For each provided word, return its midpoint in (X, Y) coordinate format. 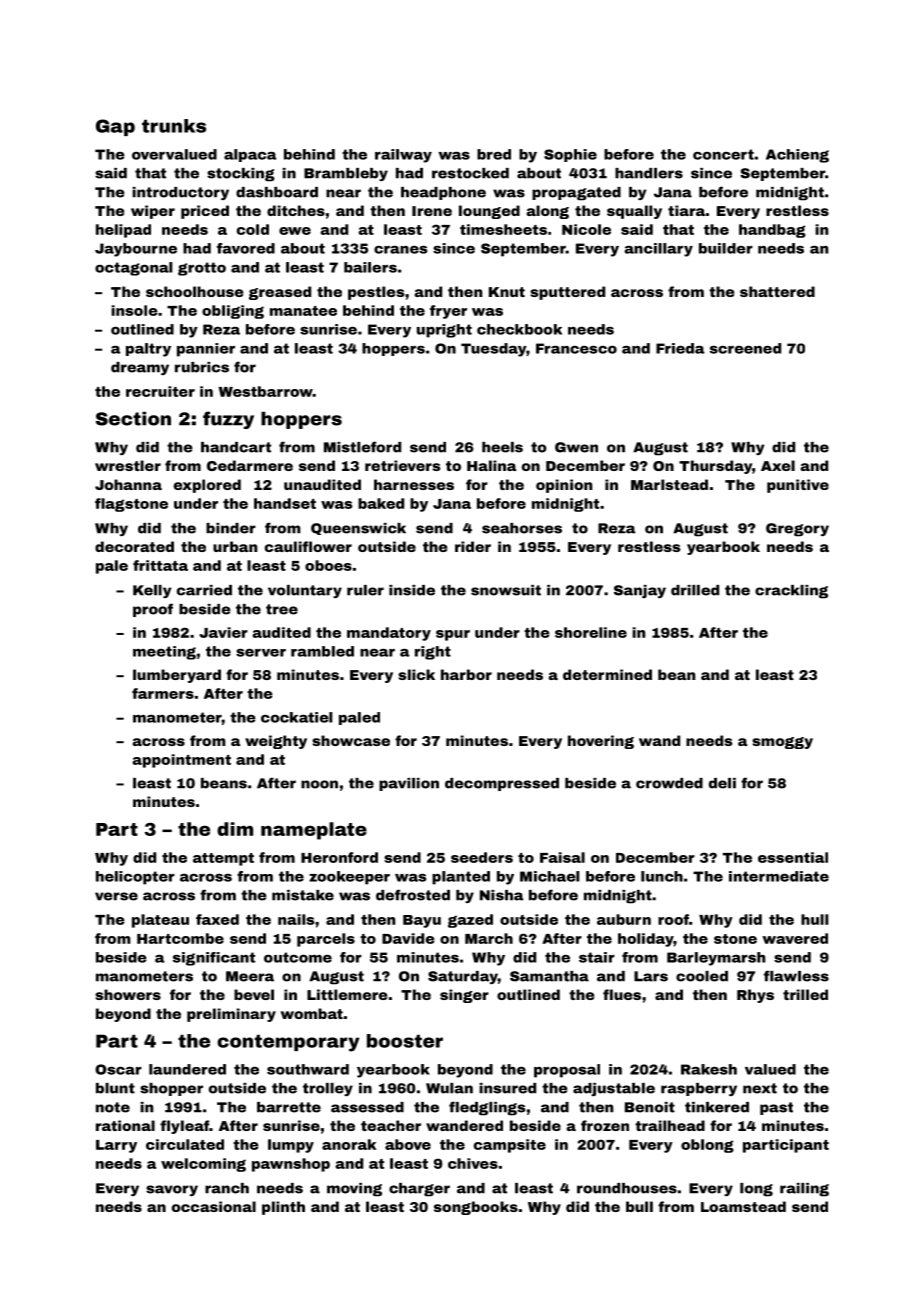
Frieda (680, 348)
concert (723, 154)
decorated (134, 546)
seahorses (522, 528)
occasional (214, 1206)
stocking (241, 175)
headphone (443, 193)
